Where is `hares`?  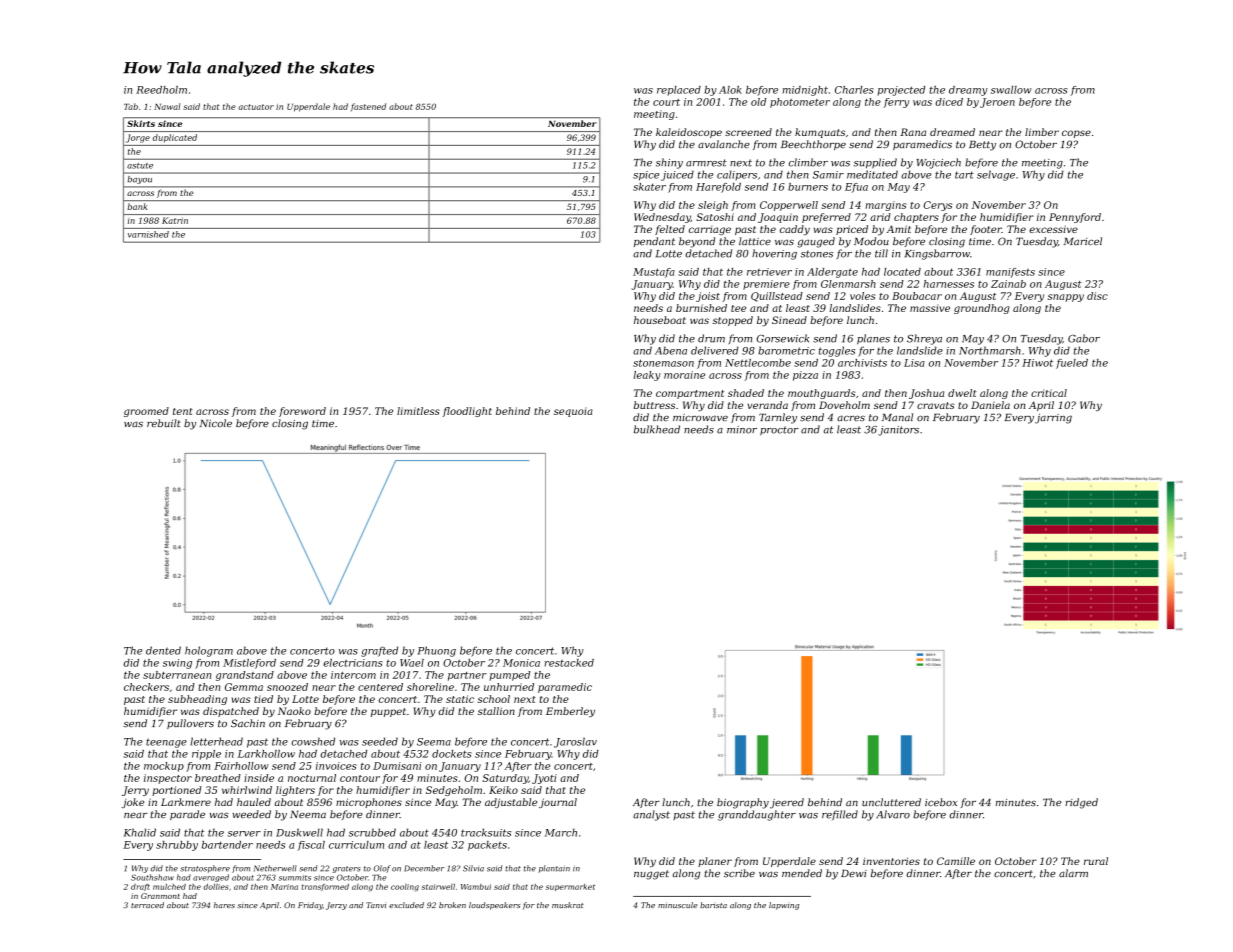 hares is located at coordinates (224, 905).
